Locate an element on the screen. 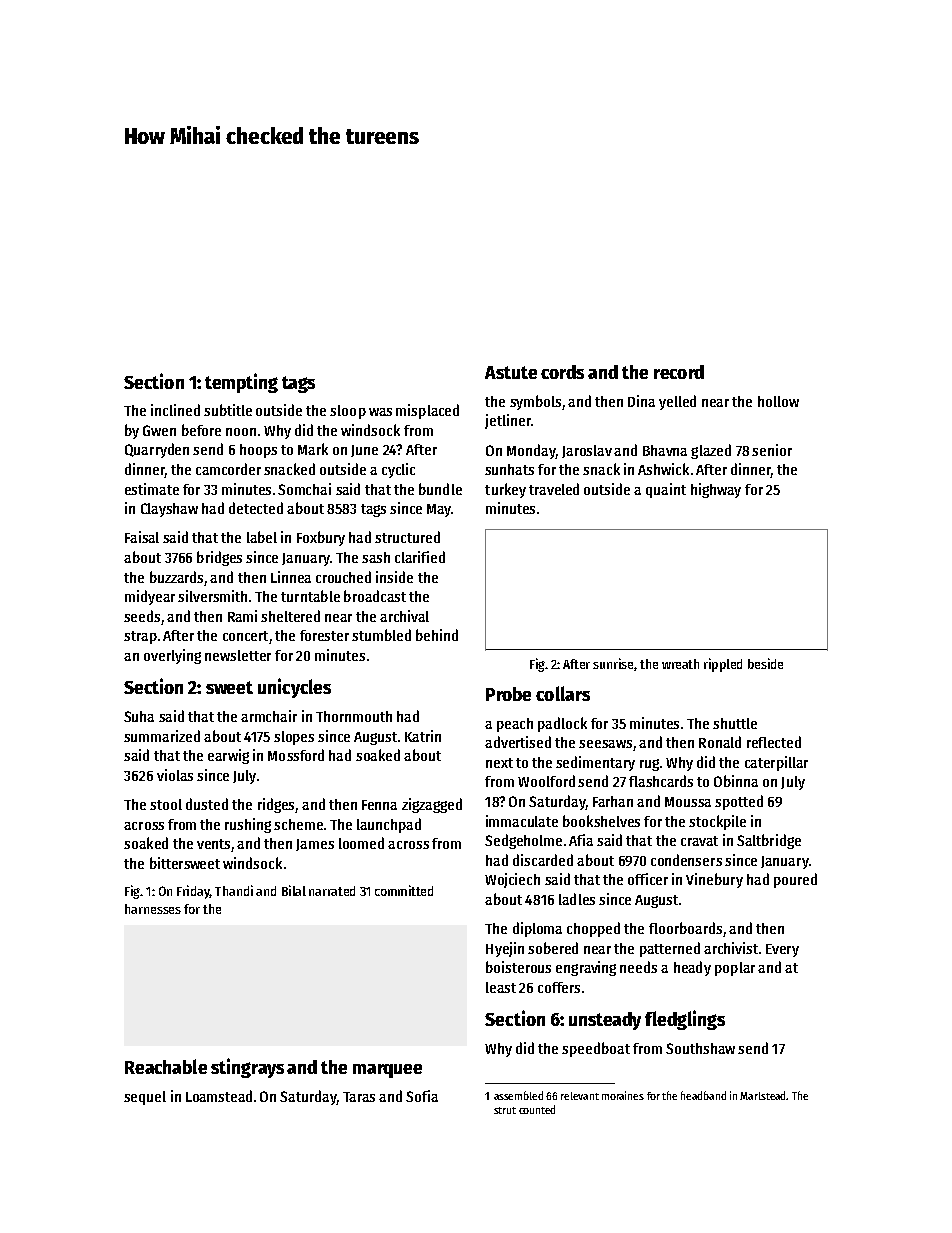 The width and height of the screenshot is (952, 1233). cords is located at coordinates (562, 372).
